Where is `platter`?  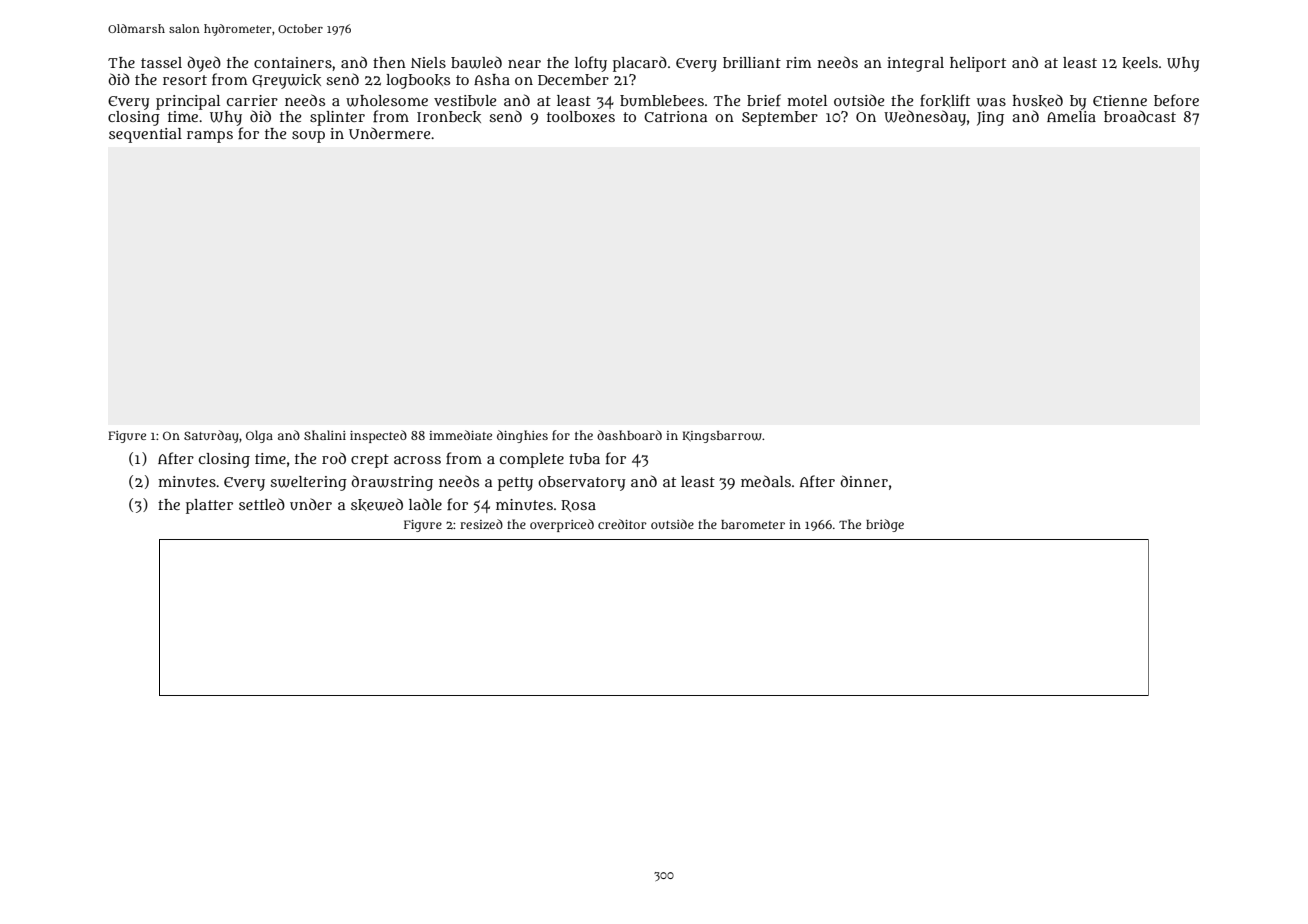
platter is located at coordinates (209, 506).
